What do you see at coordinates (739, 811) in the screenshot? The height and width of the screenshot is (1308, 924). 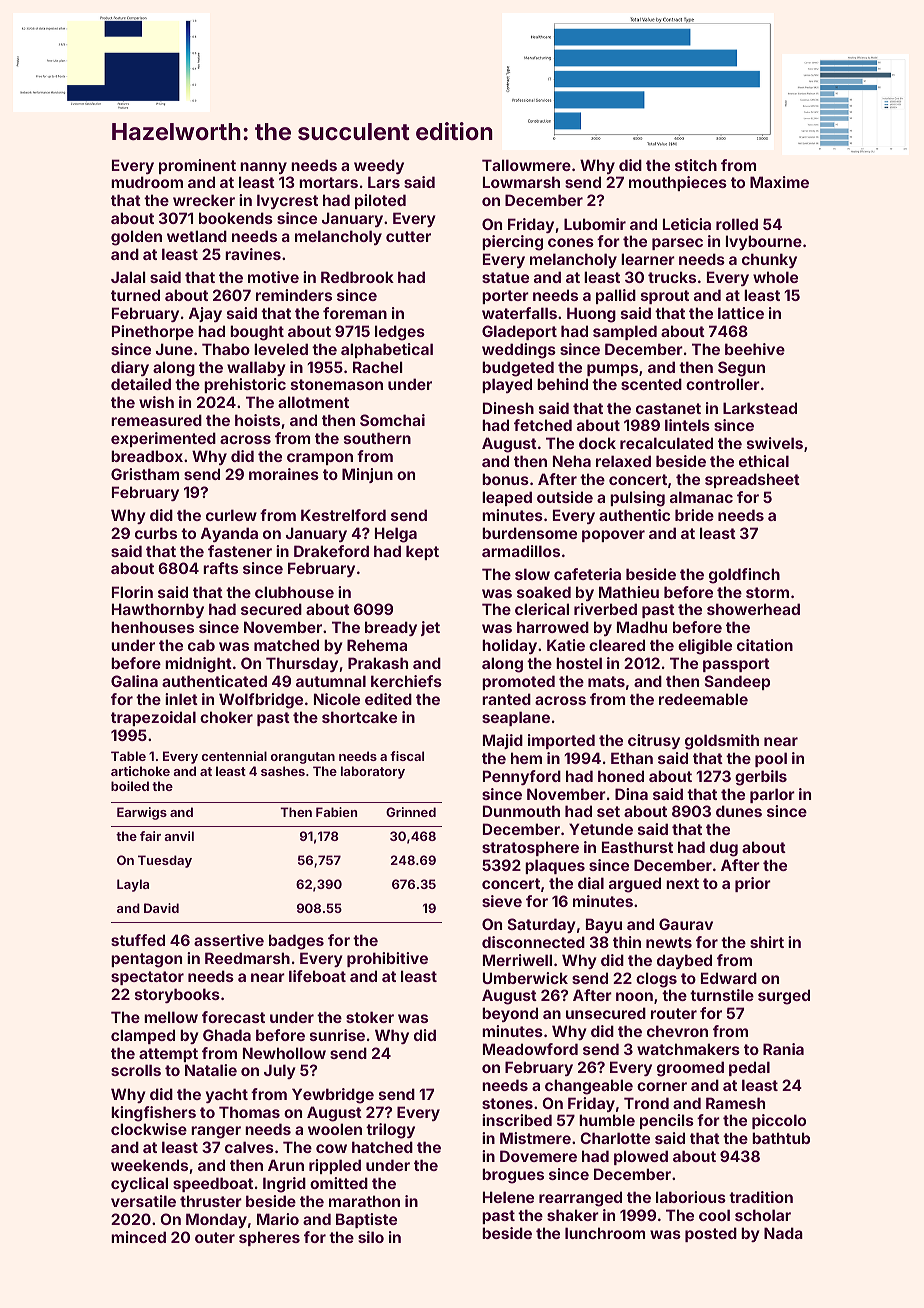 I see `dunes` at bounding box center [739, 811].
